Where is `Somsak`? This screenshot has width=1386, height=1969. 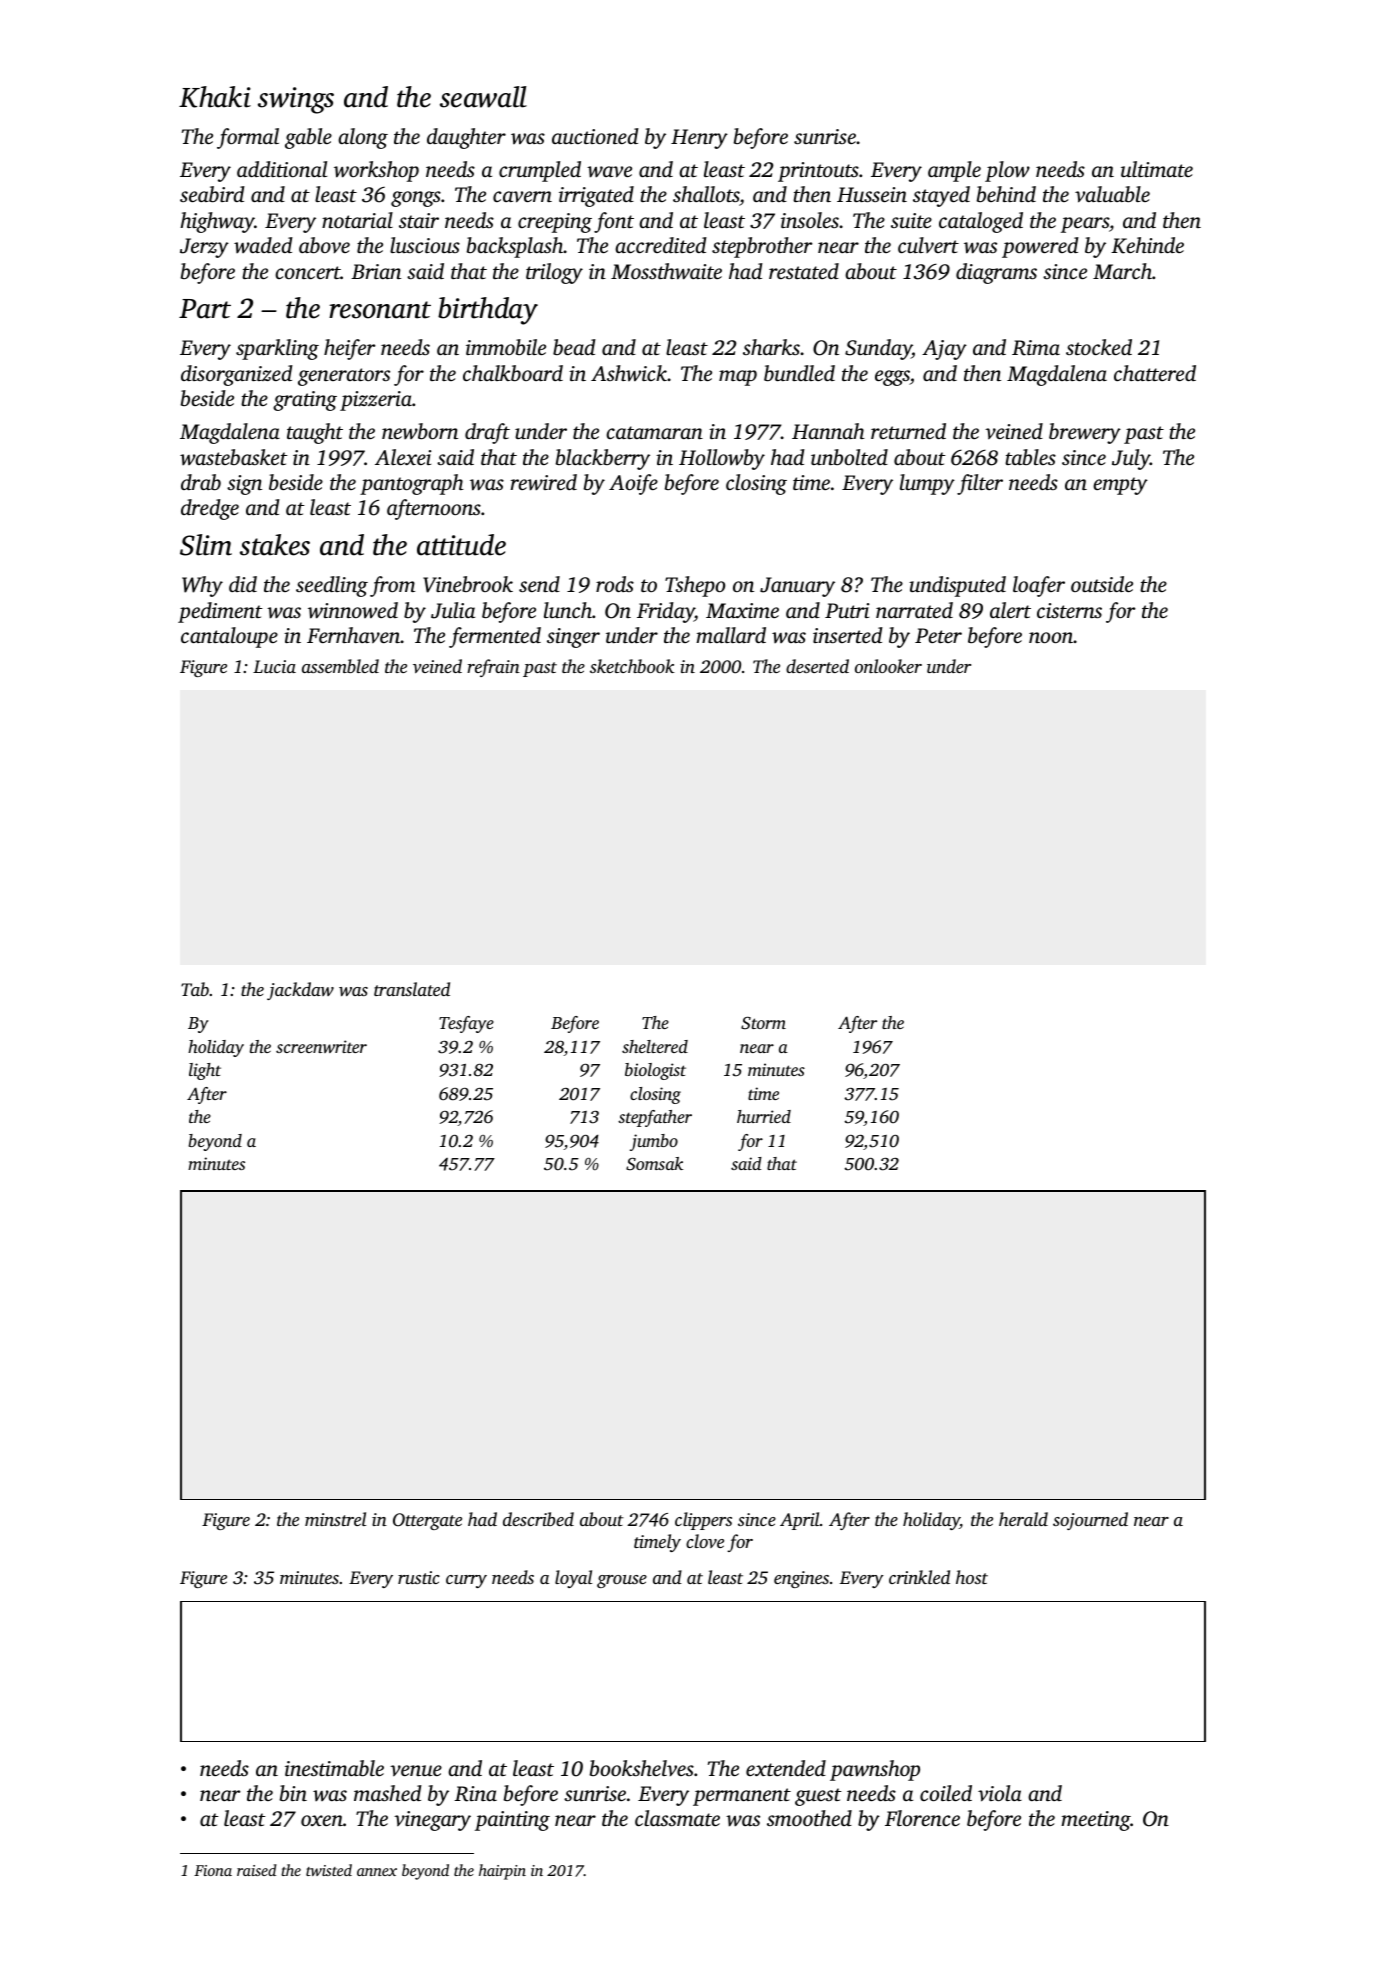 Somsak is located at coordinates (654, 1164).
